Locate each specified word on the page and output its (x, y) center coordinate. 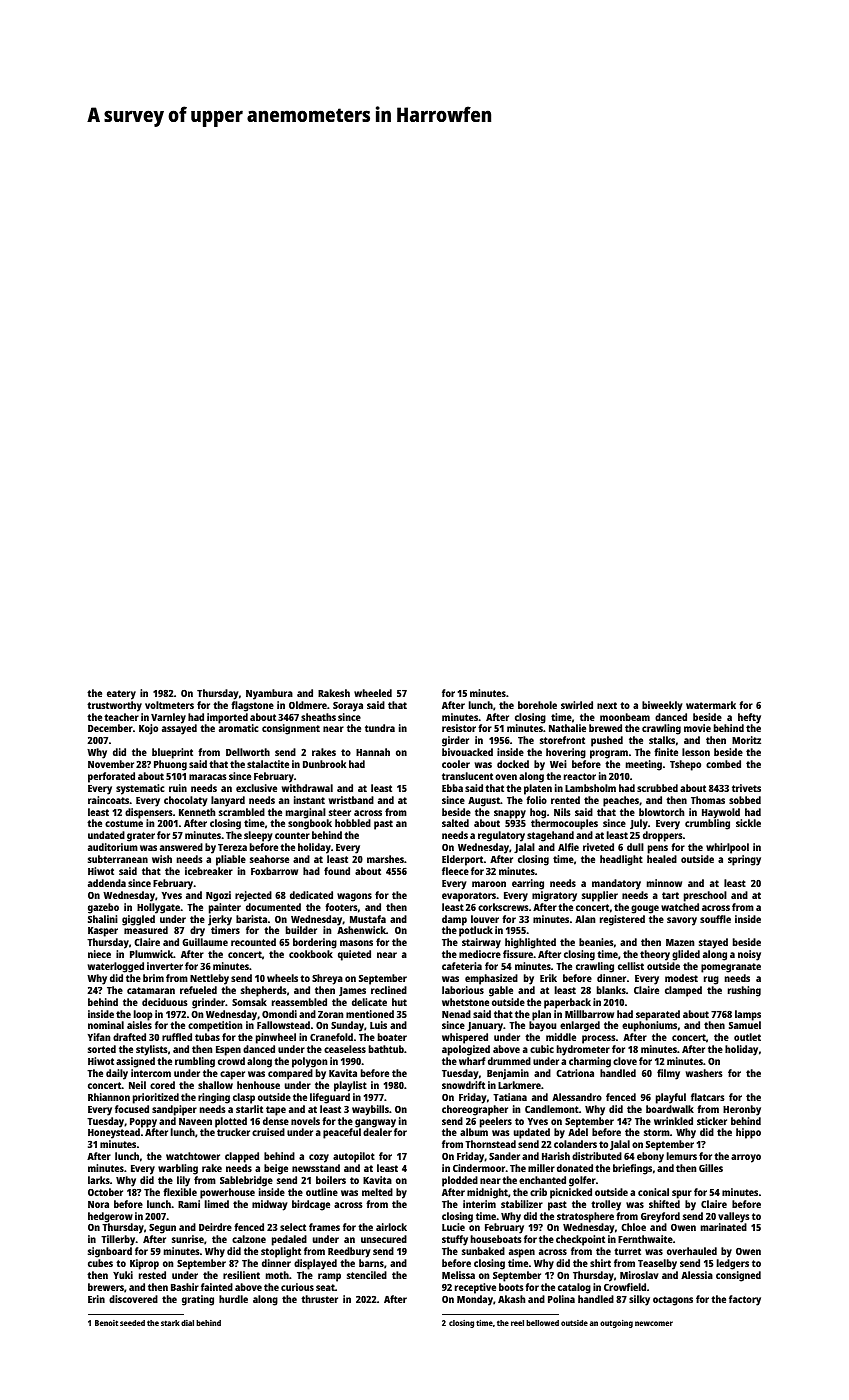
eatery (121, 695)
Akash (511, 1299)
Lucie (453, 1227)
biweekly (662, 706)
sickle (748, 823)
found (337, 871)
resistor (459, 728)
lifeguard (330, 1098)
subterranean (118, 859)
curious (297, 1287)
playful (671, 1098)
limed (217, 1204)
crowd (231, 1061)
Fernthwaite (645, 1239)
